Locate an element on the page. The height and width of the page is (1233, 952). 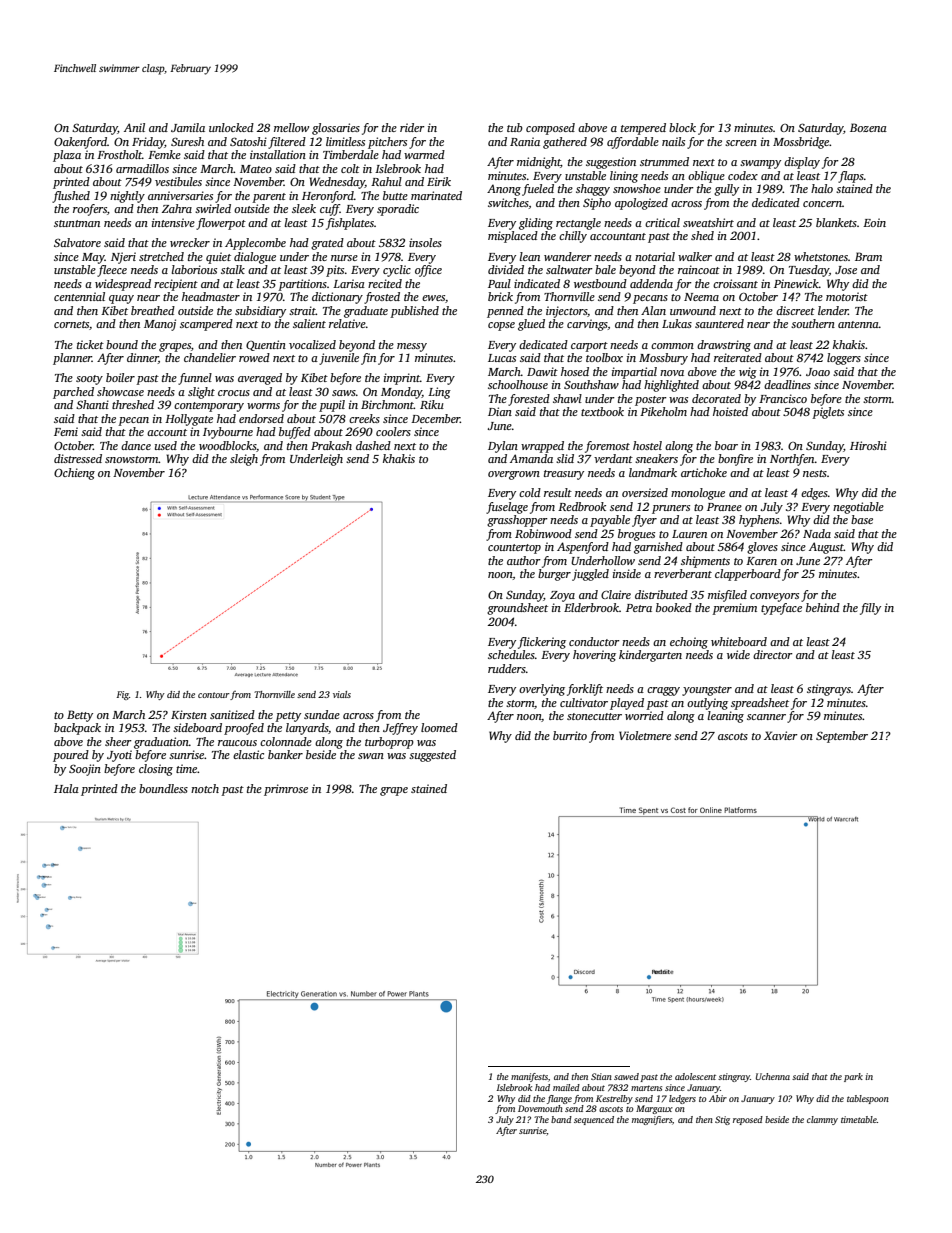
notarial is located at coordinates (655, 256).
